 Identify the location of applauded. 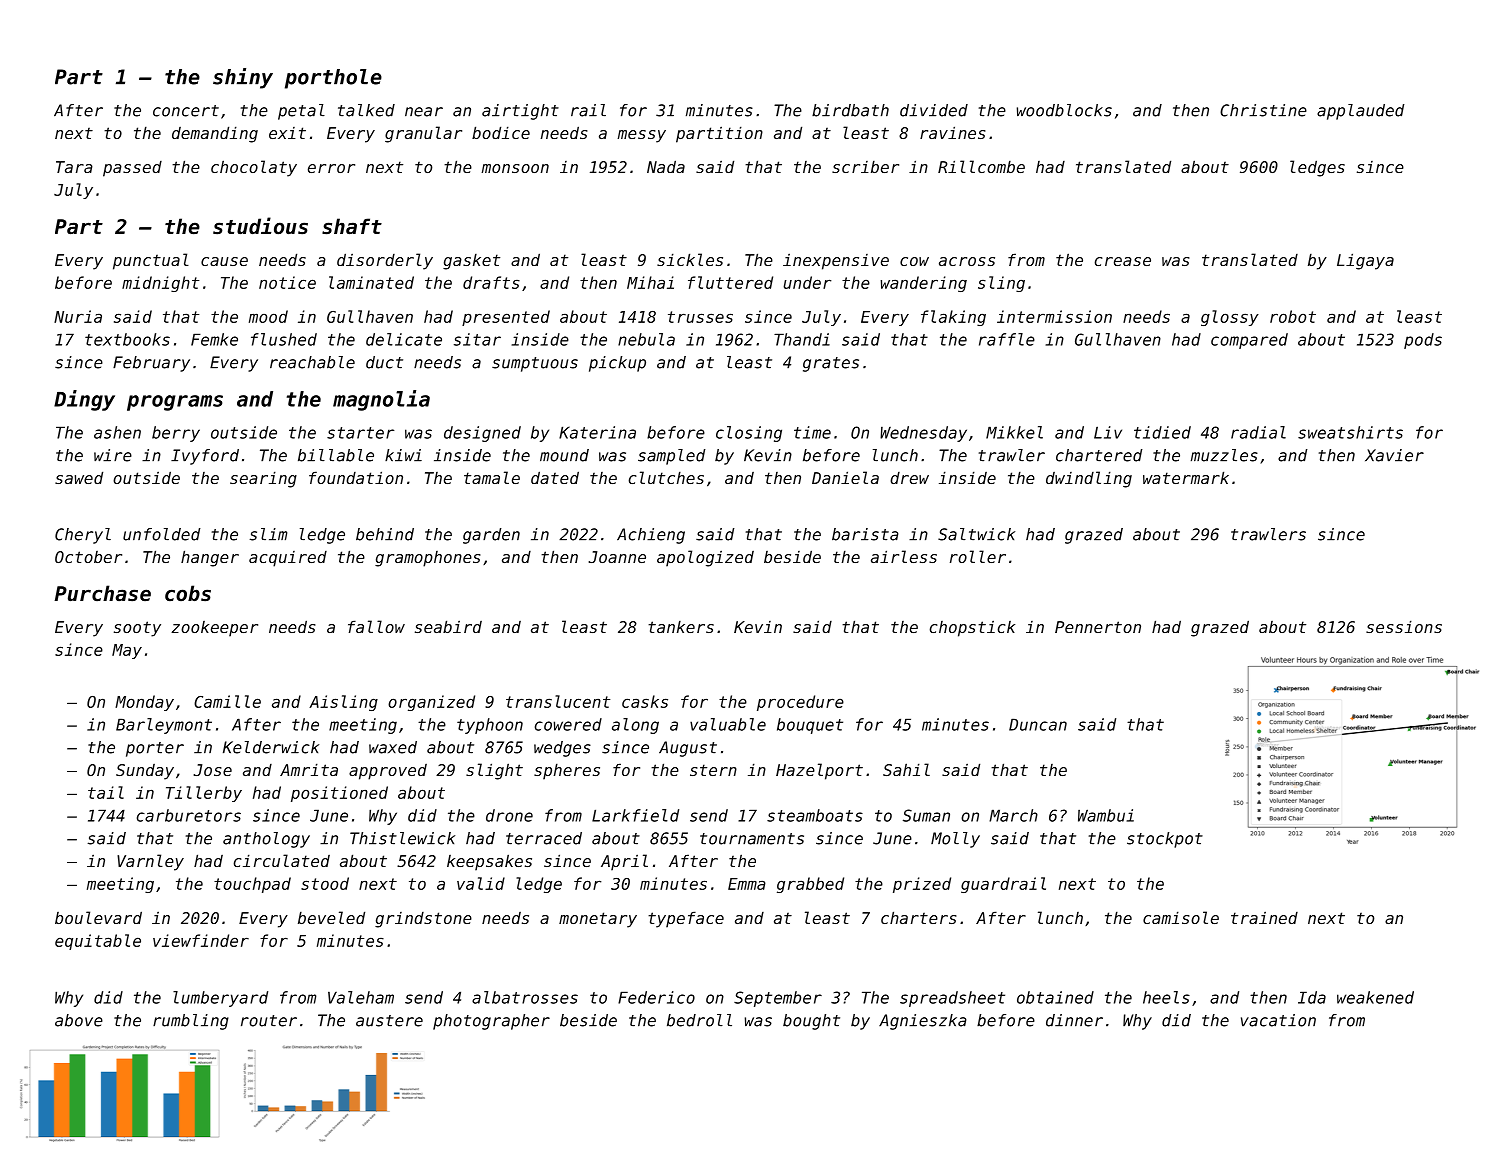
(1361, 112).
